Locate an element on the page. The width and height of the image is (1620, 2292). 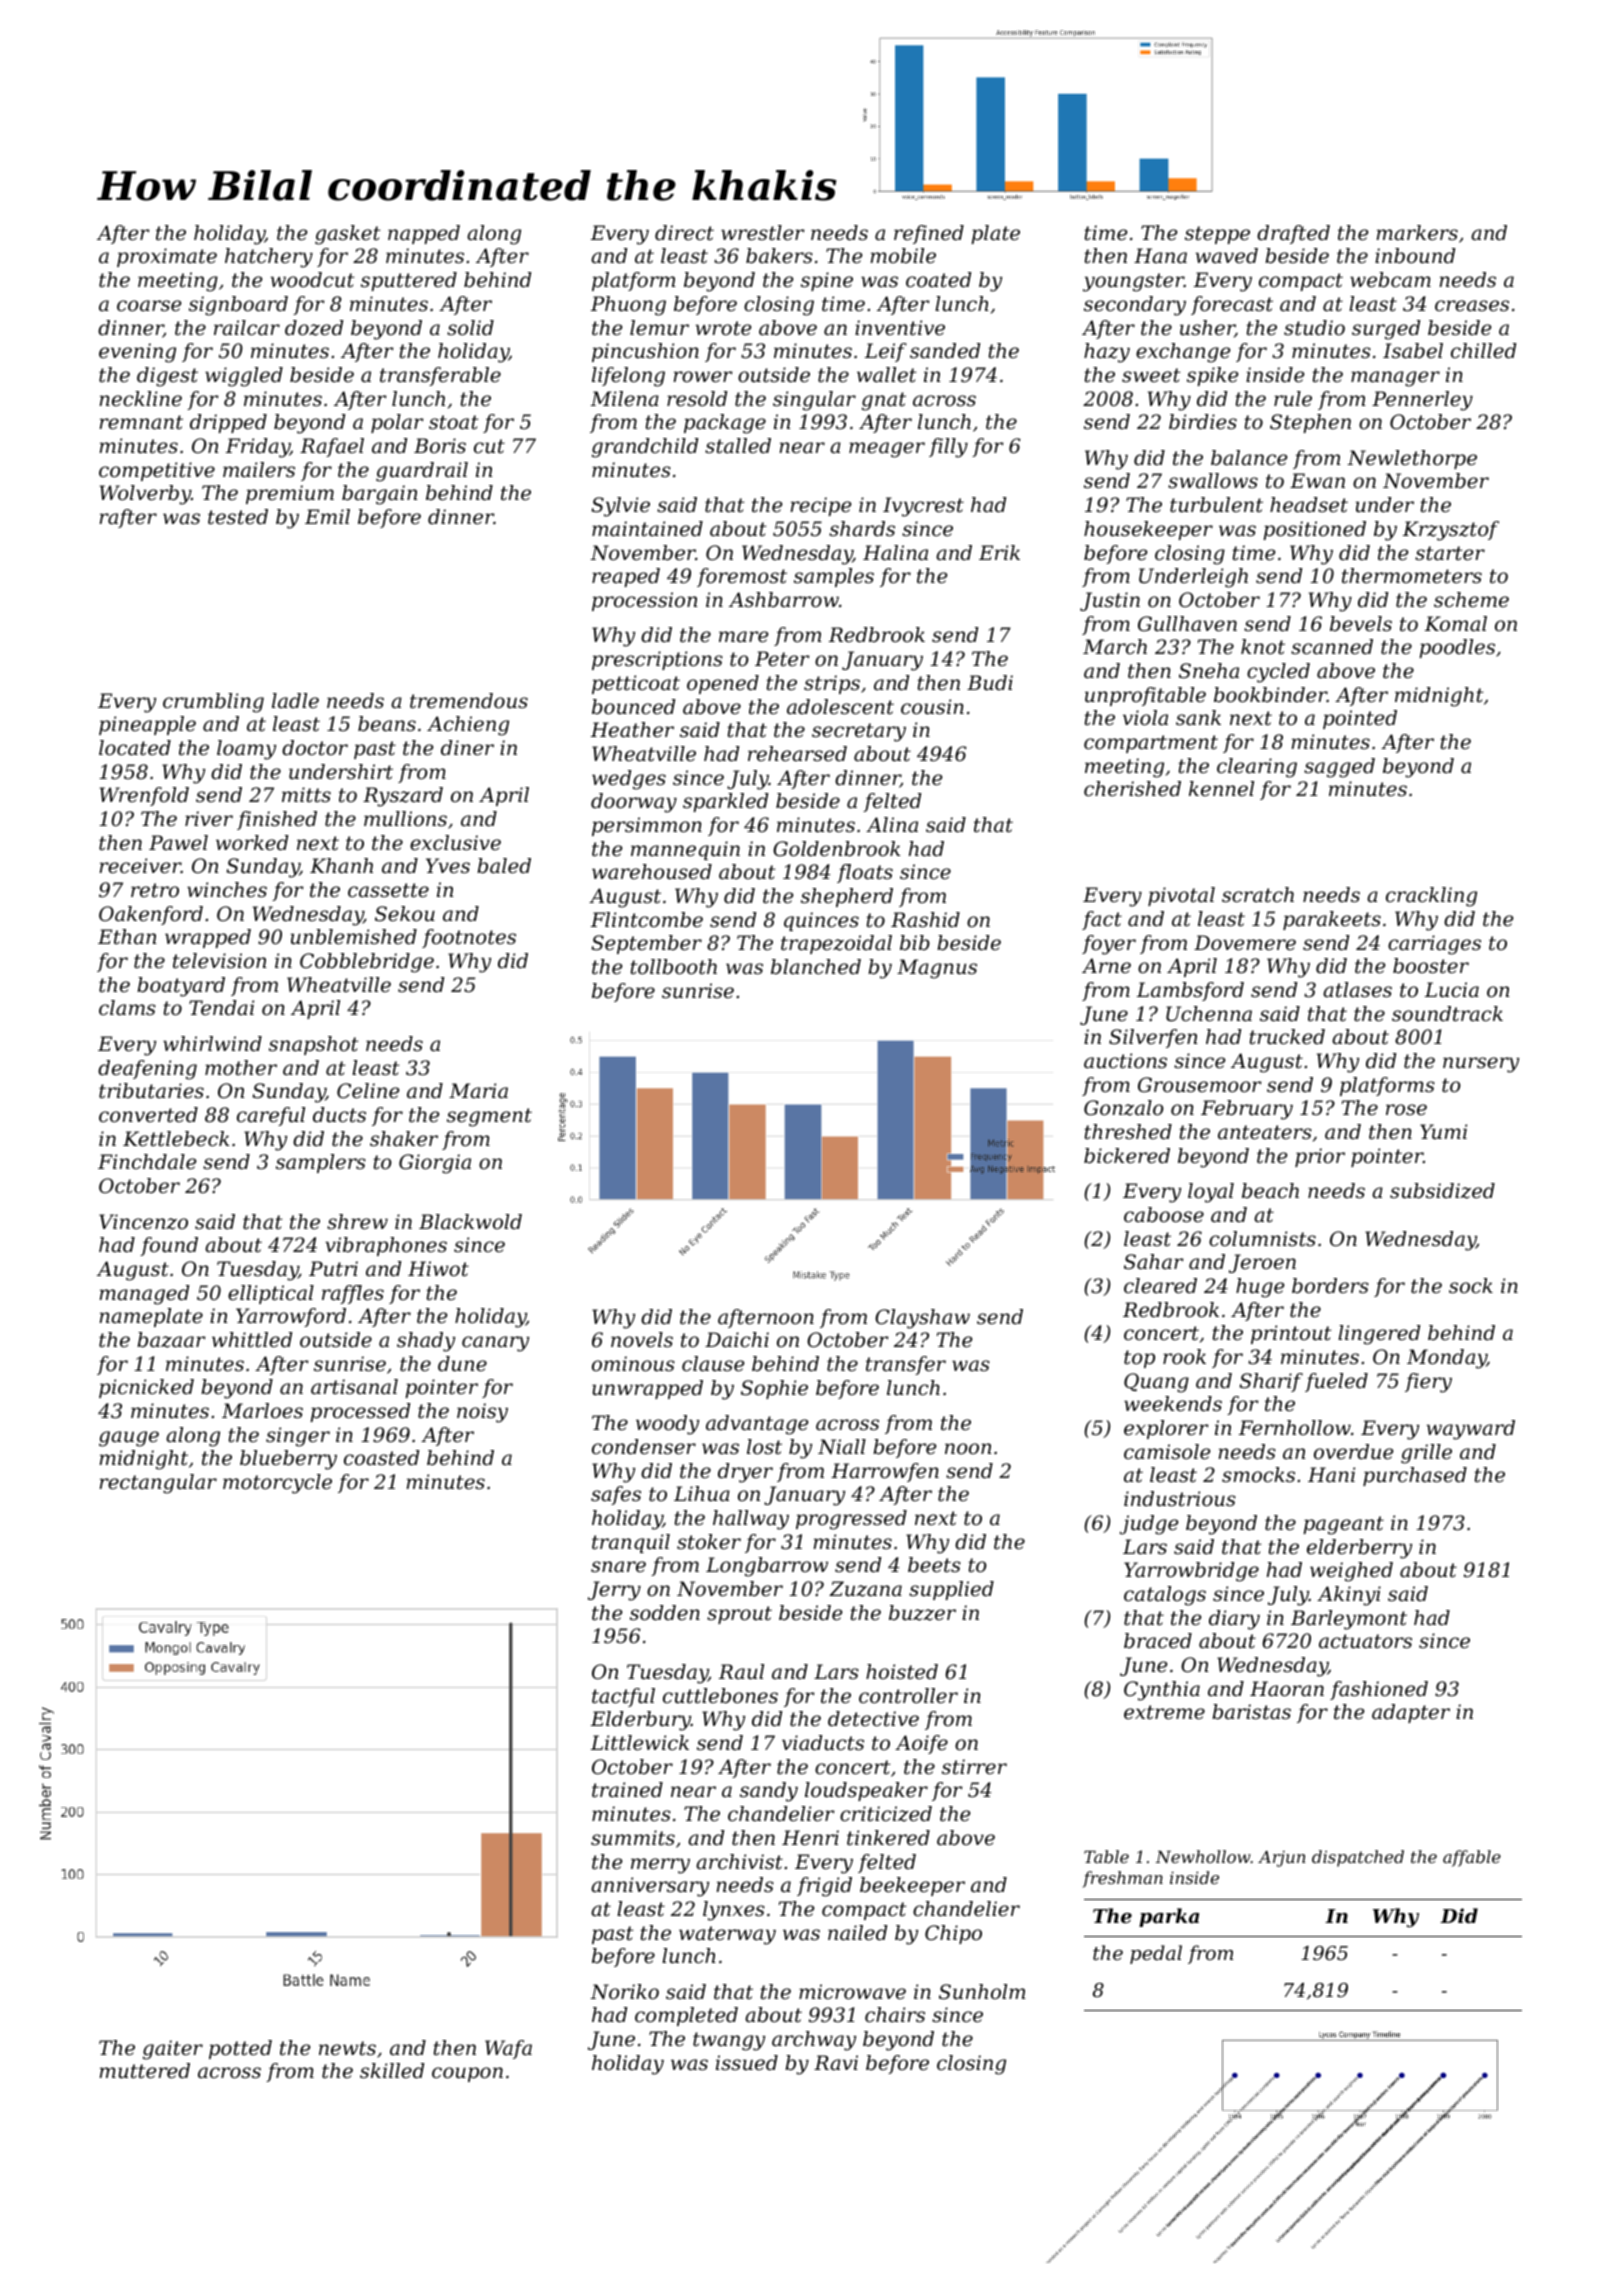
wayward is located at coordinates (1470, 1430).
